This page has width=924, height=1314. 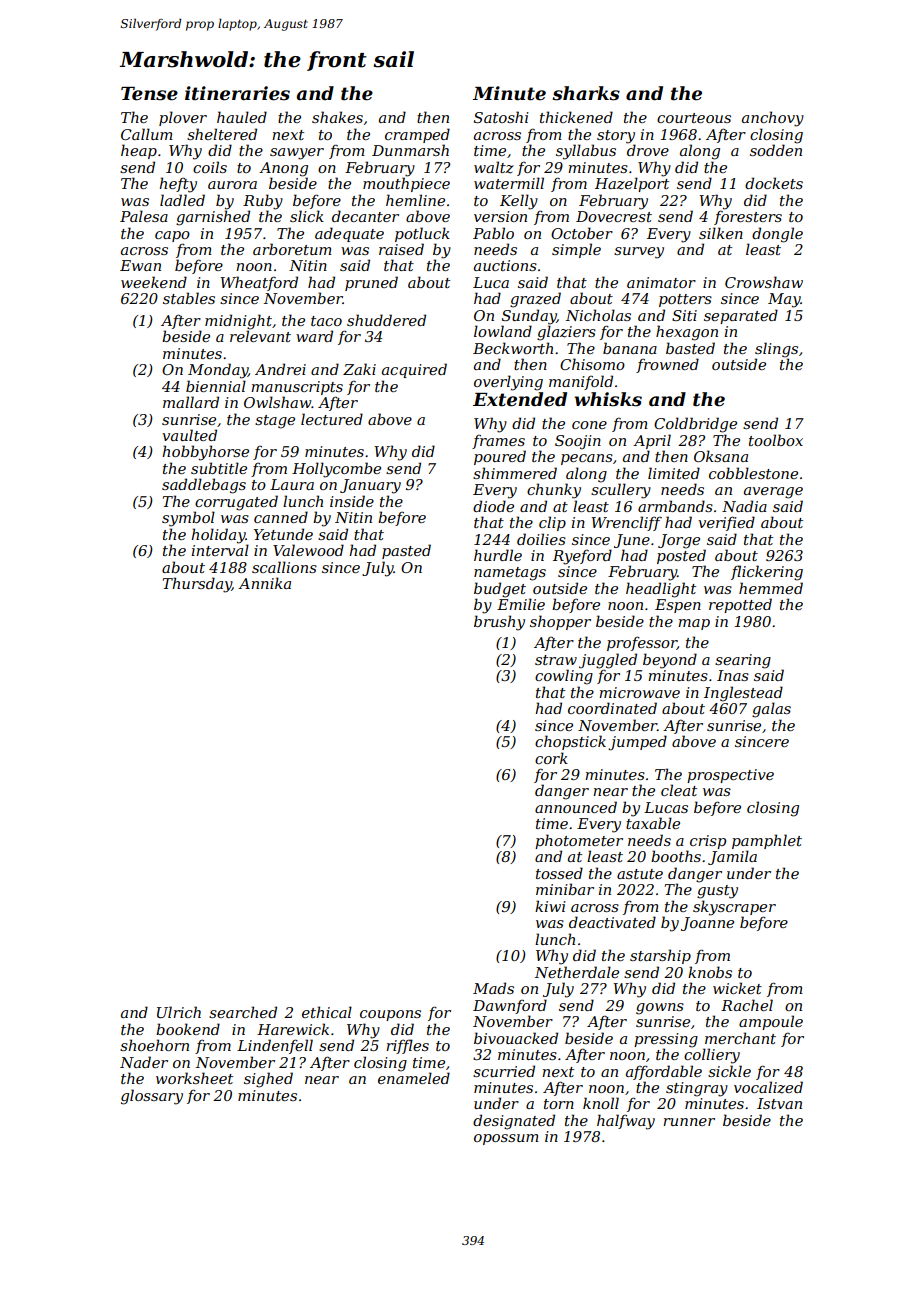 What do you see at coordinates (352, 501) in the page?
I see `inside` at bounding box center [352, 501].
